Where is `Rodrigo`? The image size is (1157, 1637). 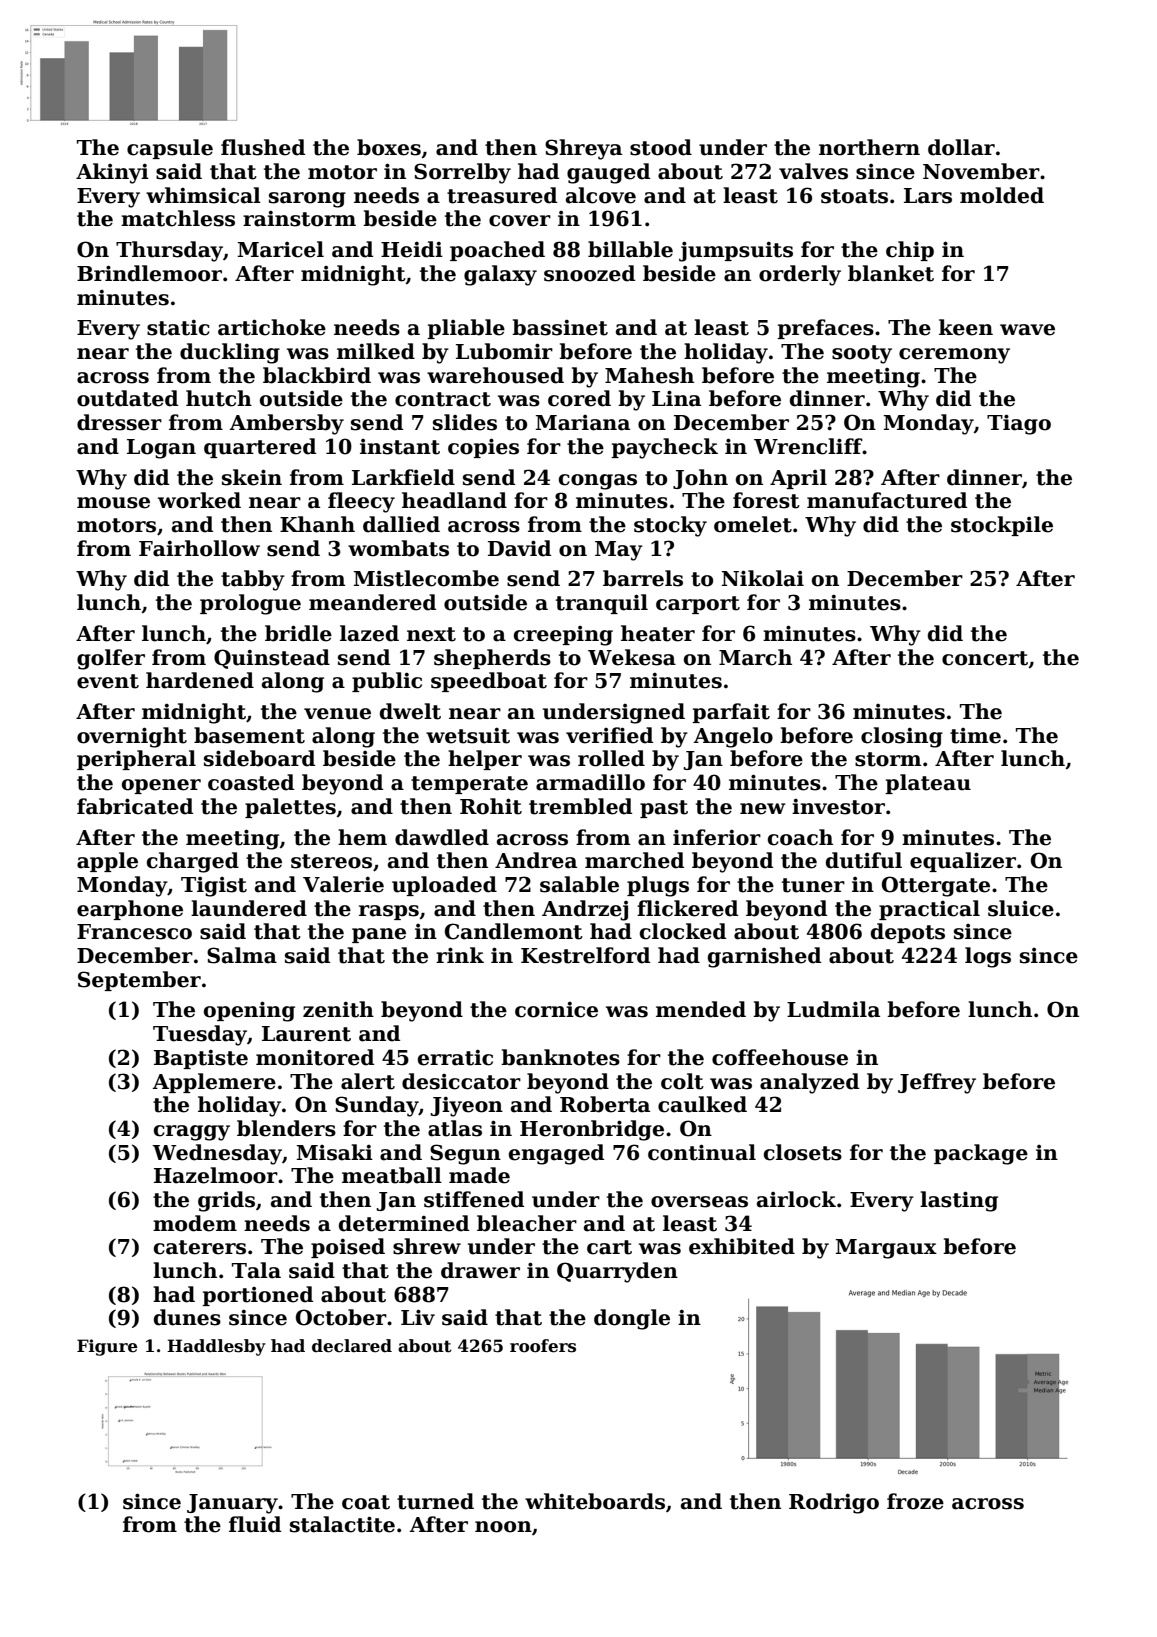
Rodrigo is located at coordinates (834, 1503).
